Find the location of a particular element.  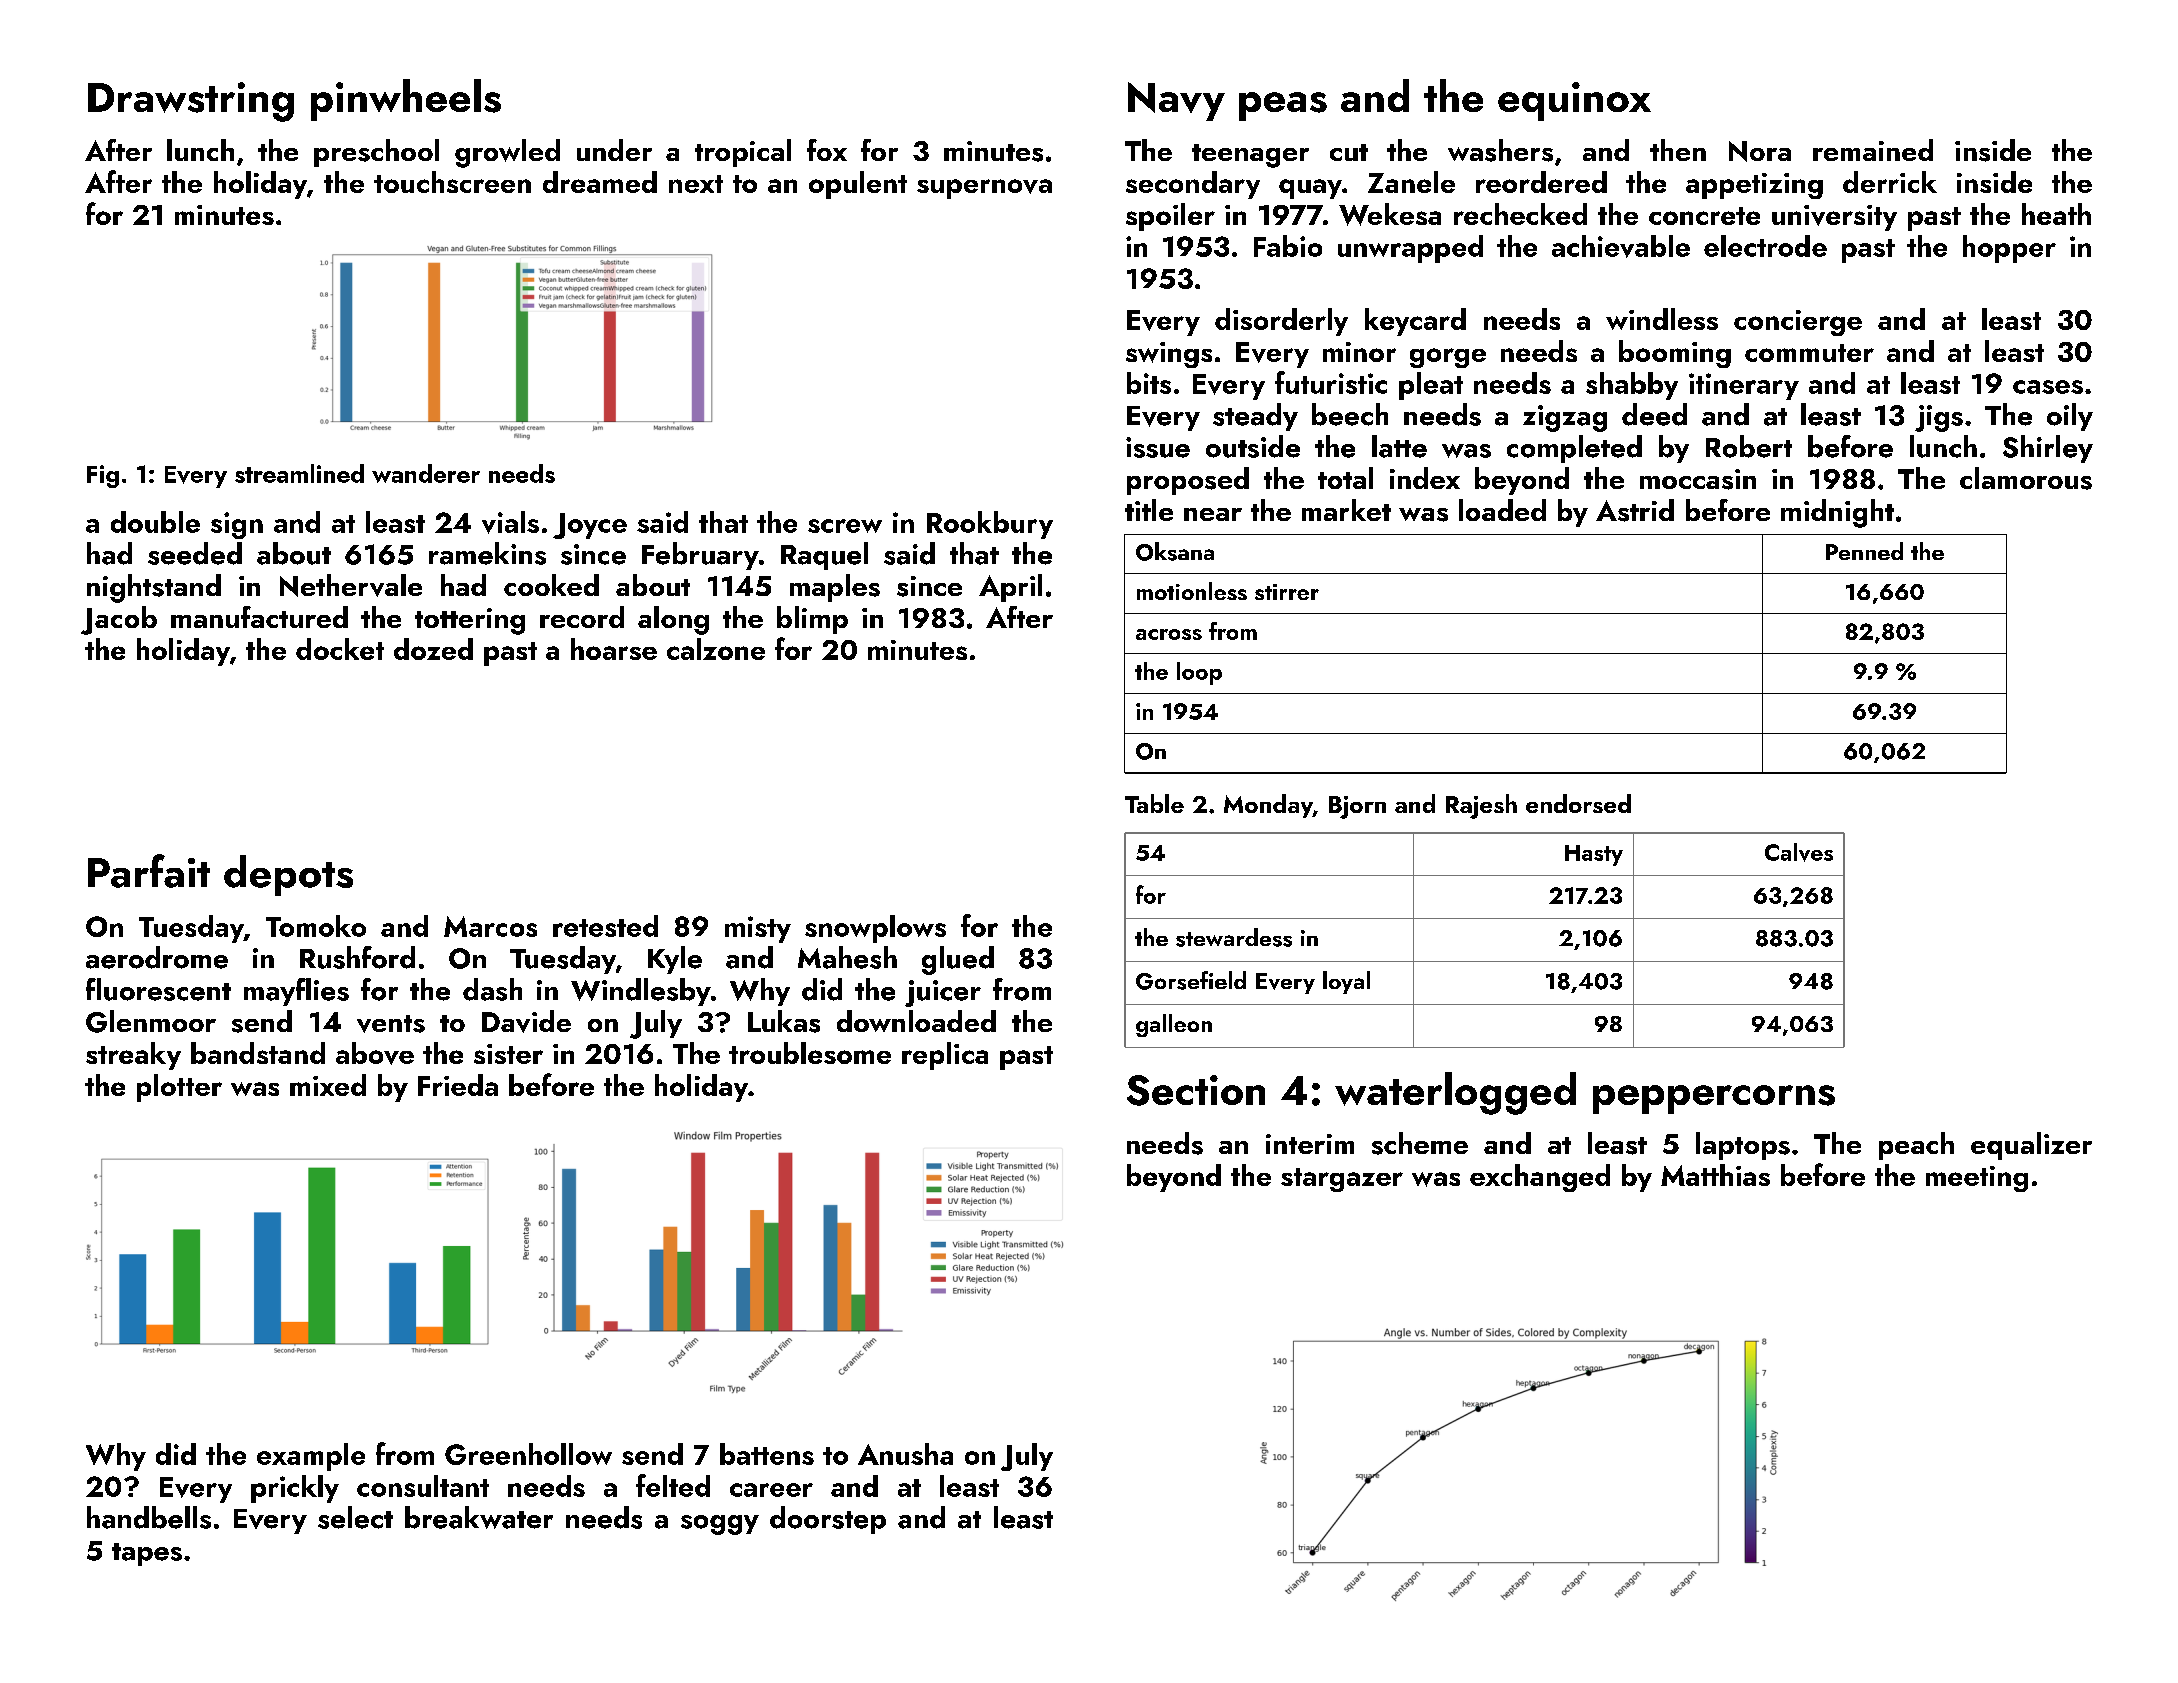

oily is located at coordinates (2070, 417).
